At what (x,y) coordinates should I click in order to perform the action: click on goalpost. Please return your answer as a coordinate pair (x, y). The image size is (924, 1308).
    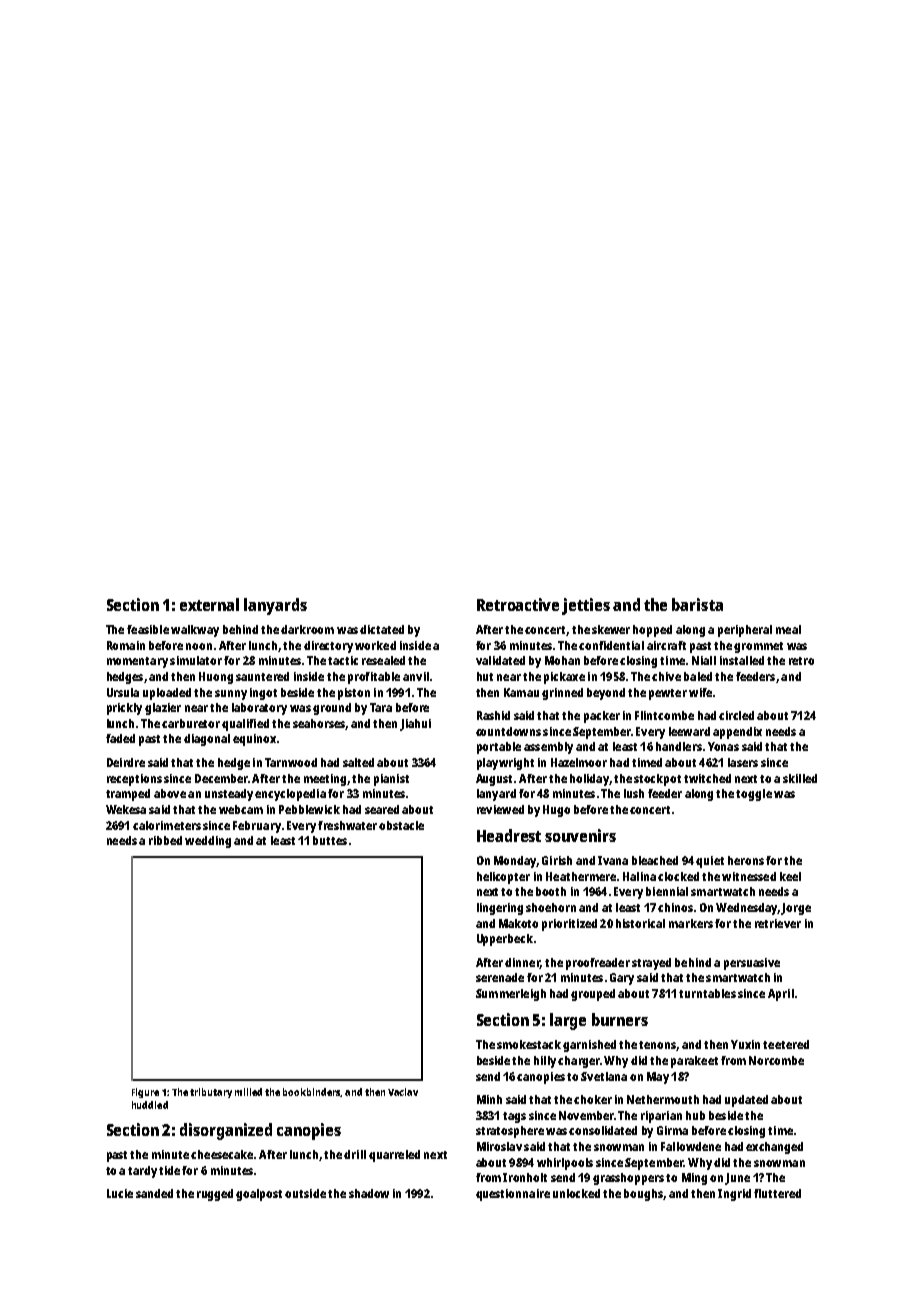
    Looking at the image, I should click on (259, 1195).
